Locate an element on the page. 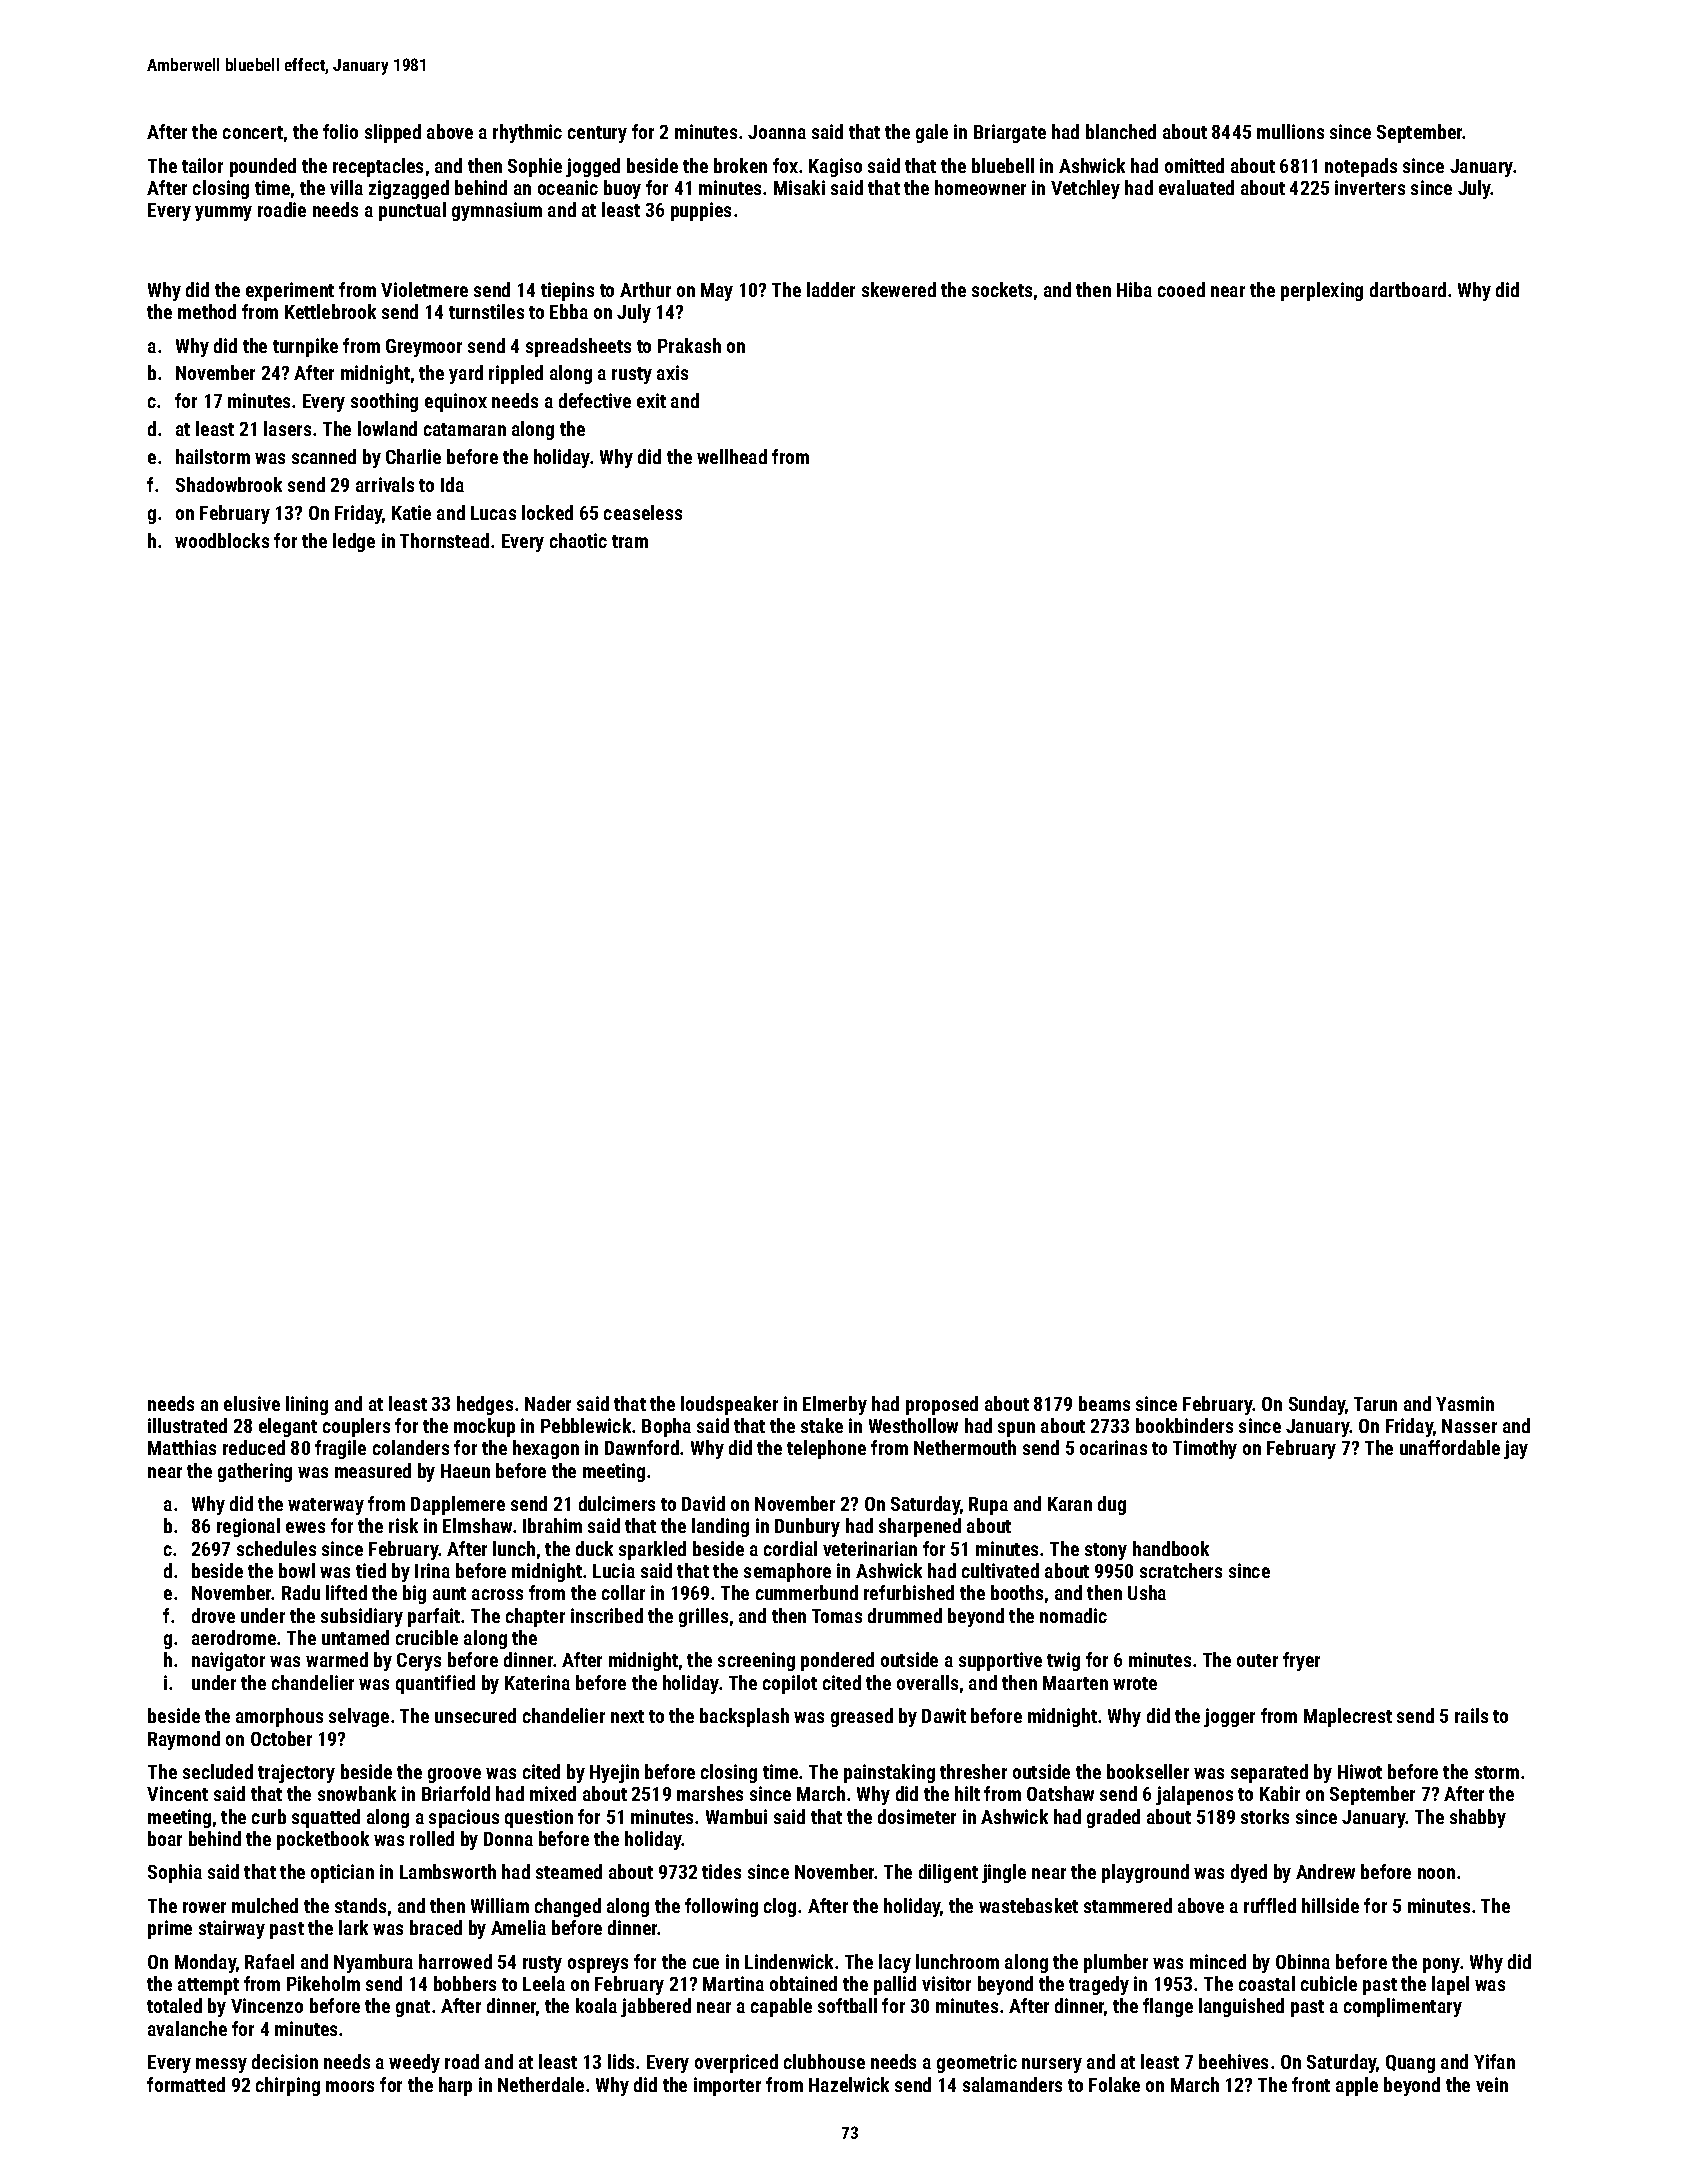 This image has width=1683, height=2178. Leela is located at coordinates (544, 1983).
